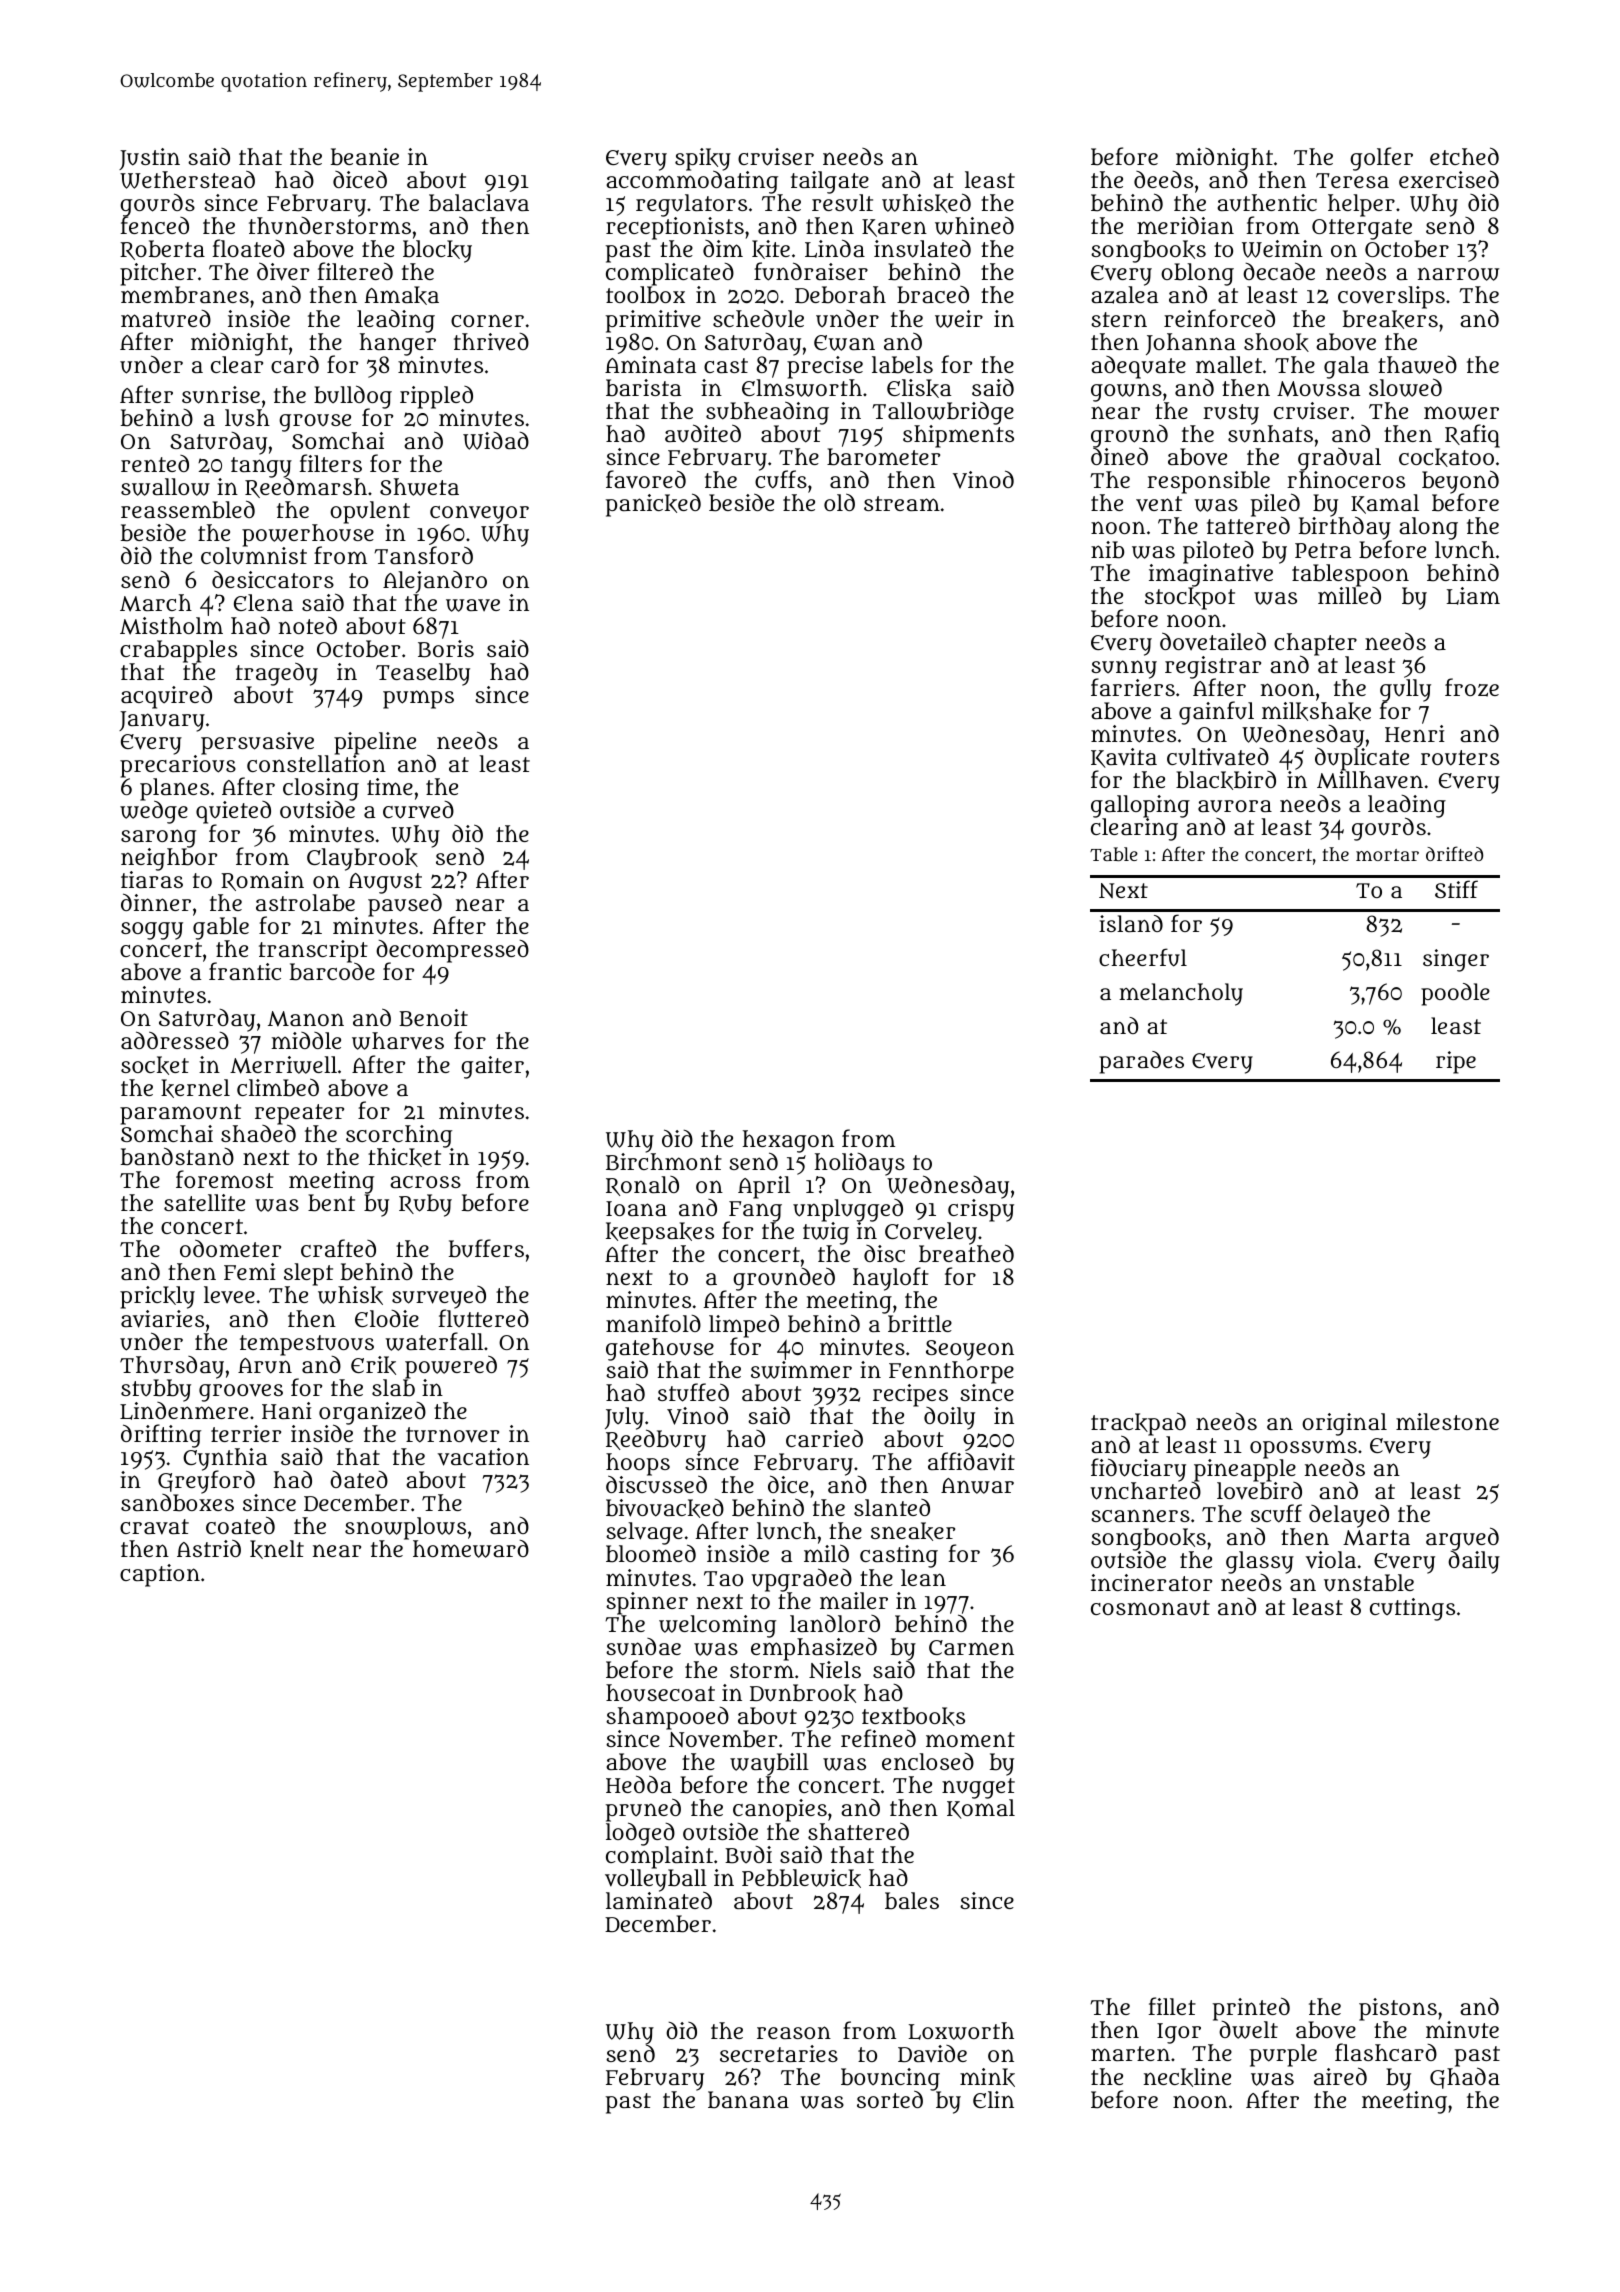  Describe the element at coordinates (1454, 853) in the screenshot. I see `drifted` at that location.
